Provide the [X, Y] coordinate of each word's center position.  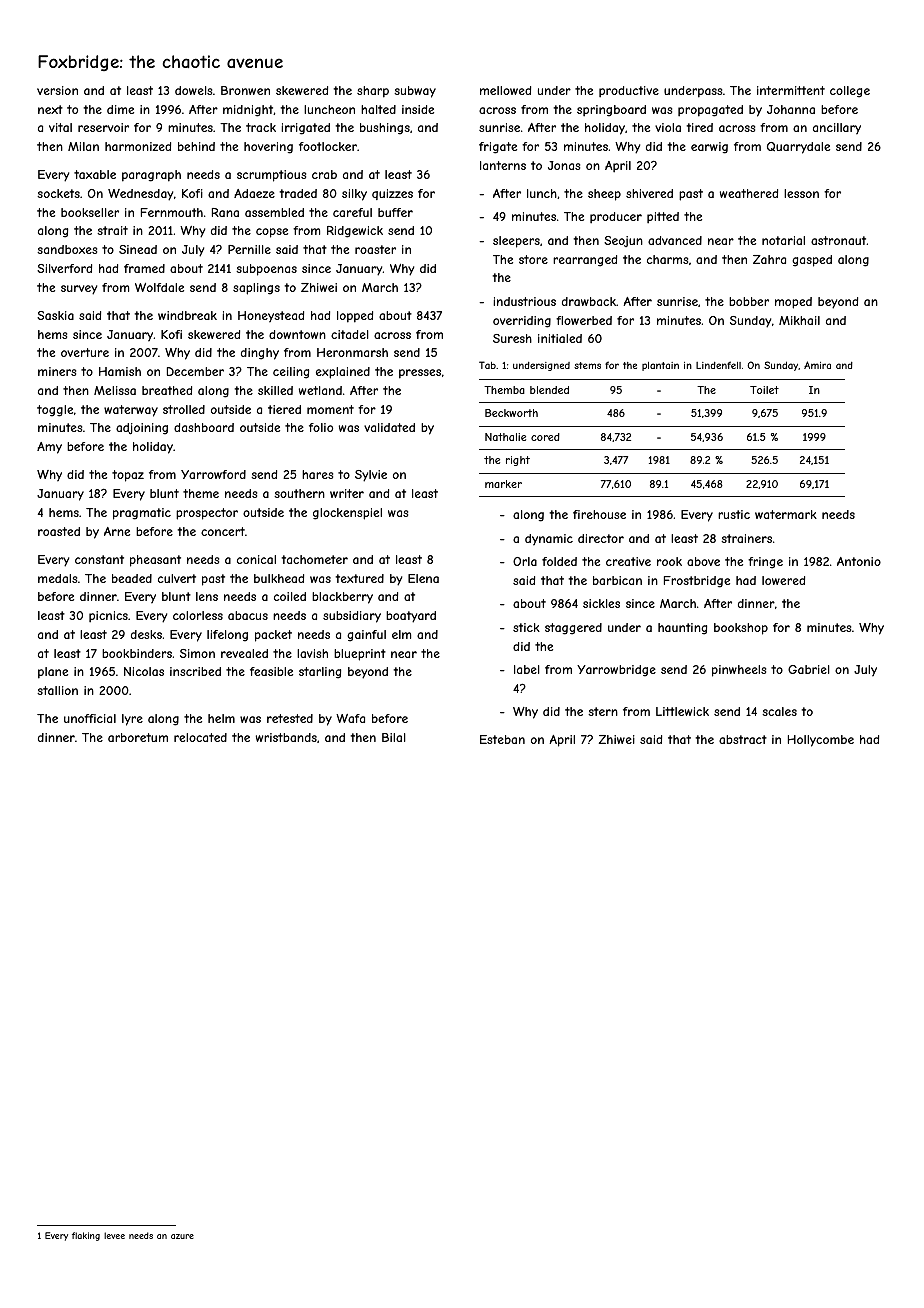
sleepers [516, 242]
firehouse [599, 514]
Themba [504, 390]
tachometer [315, 559]
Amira [817, 365]
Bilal [394, 737]
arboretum [138, 737]
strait [112, 230]
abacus [248, 615]
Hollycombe [821, 741]
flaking [86, 1236]
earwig [709, 148]
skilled [275, 390]
